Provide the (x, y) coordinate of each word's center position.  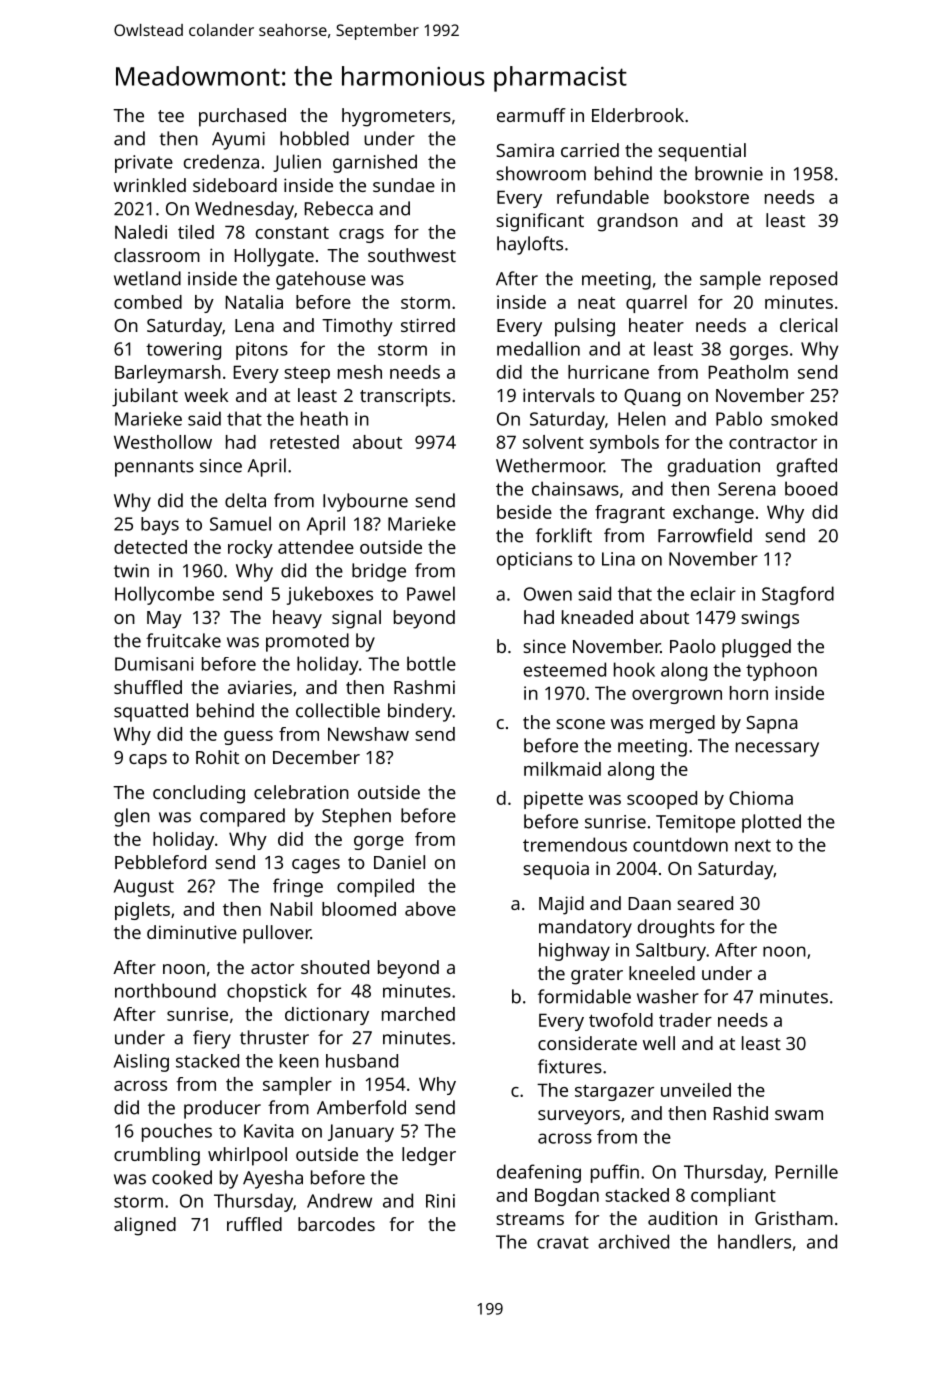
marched (418, 1014)
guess (248, 738)
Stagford (798, 595)
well (659, 1043)
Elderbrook (638, 115)
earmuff (531, 115)
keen (299, 1061)
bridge (379, 572)
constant (292, 233)
